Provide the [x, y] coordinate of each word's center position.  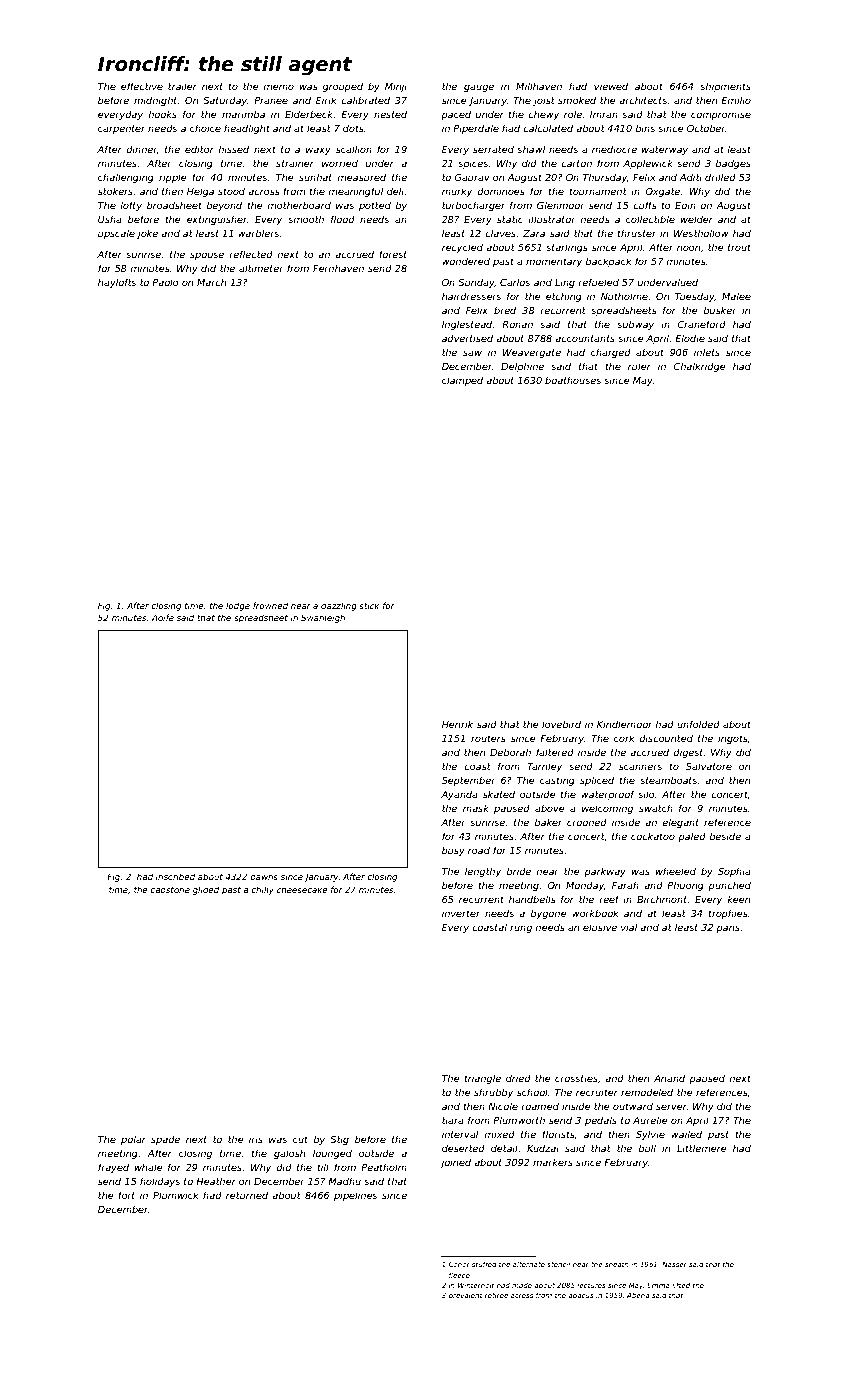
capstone [170, 891]
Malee [736, 296]
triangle [482, 1079]
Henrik [457, 724]
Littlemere [702, 1148]
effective [142, 86]
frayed [113, 1168]
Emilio [736, 100]
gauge [479, 88]
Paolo [165, 282]
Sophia [734, 872]
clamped [462, 381]
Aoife [162, 617]
